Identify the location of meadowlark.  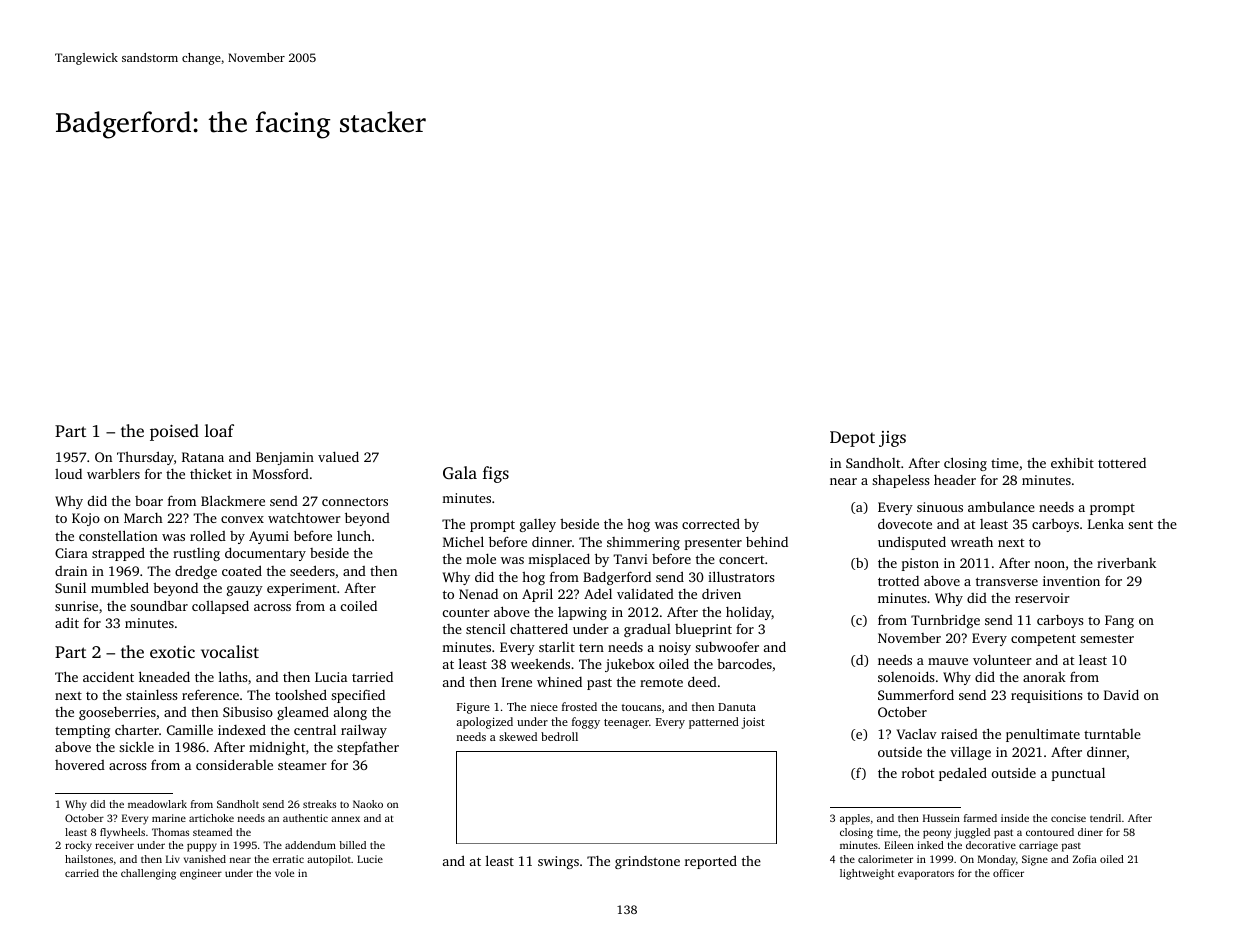
(157, 804).
